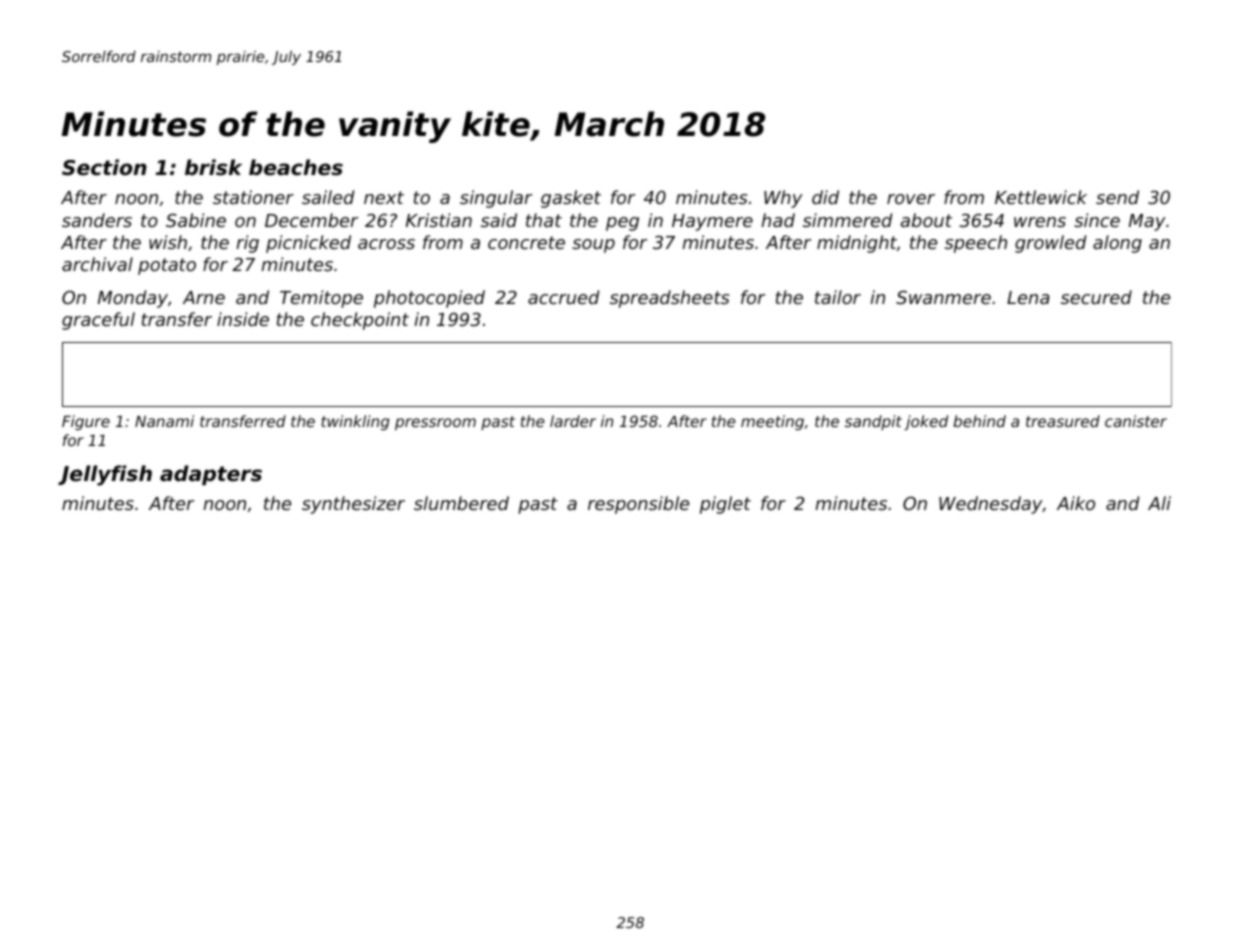 This image has height=952, width=1233. I want to click on gasket, so click(571, 199).
